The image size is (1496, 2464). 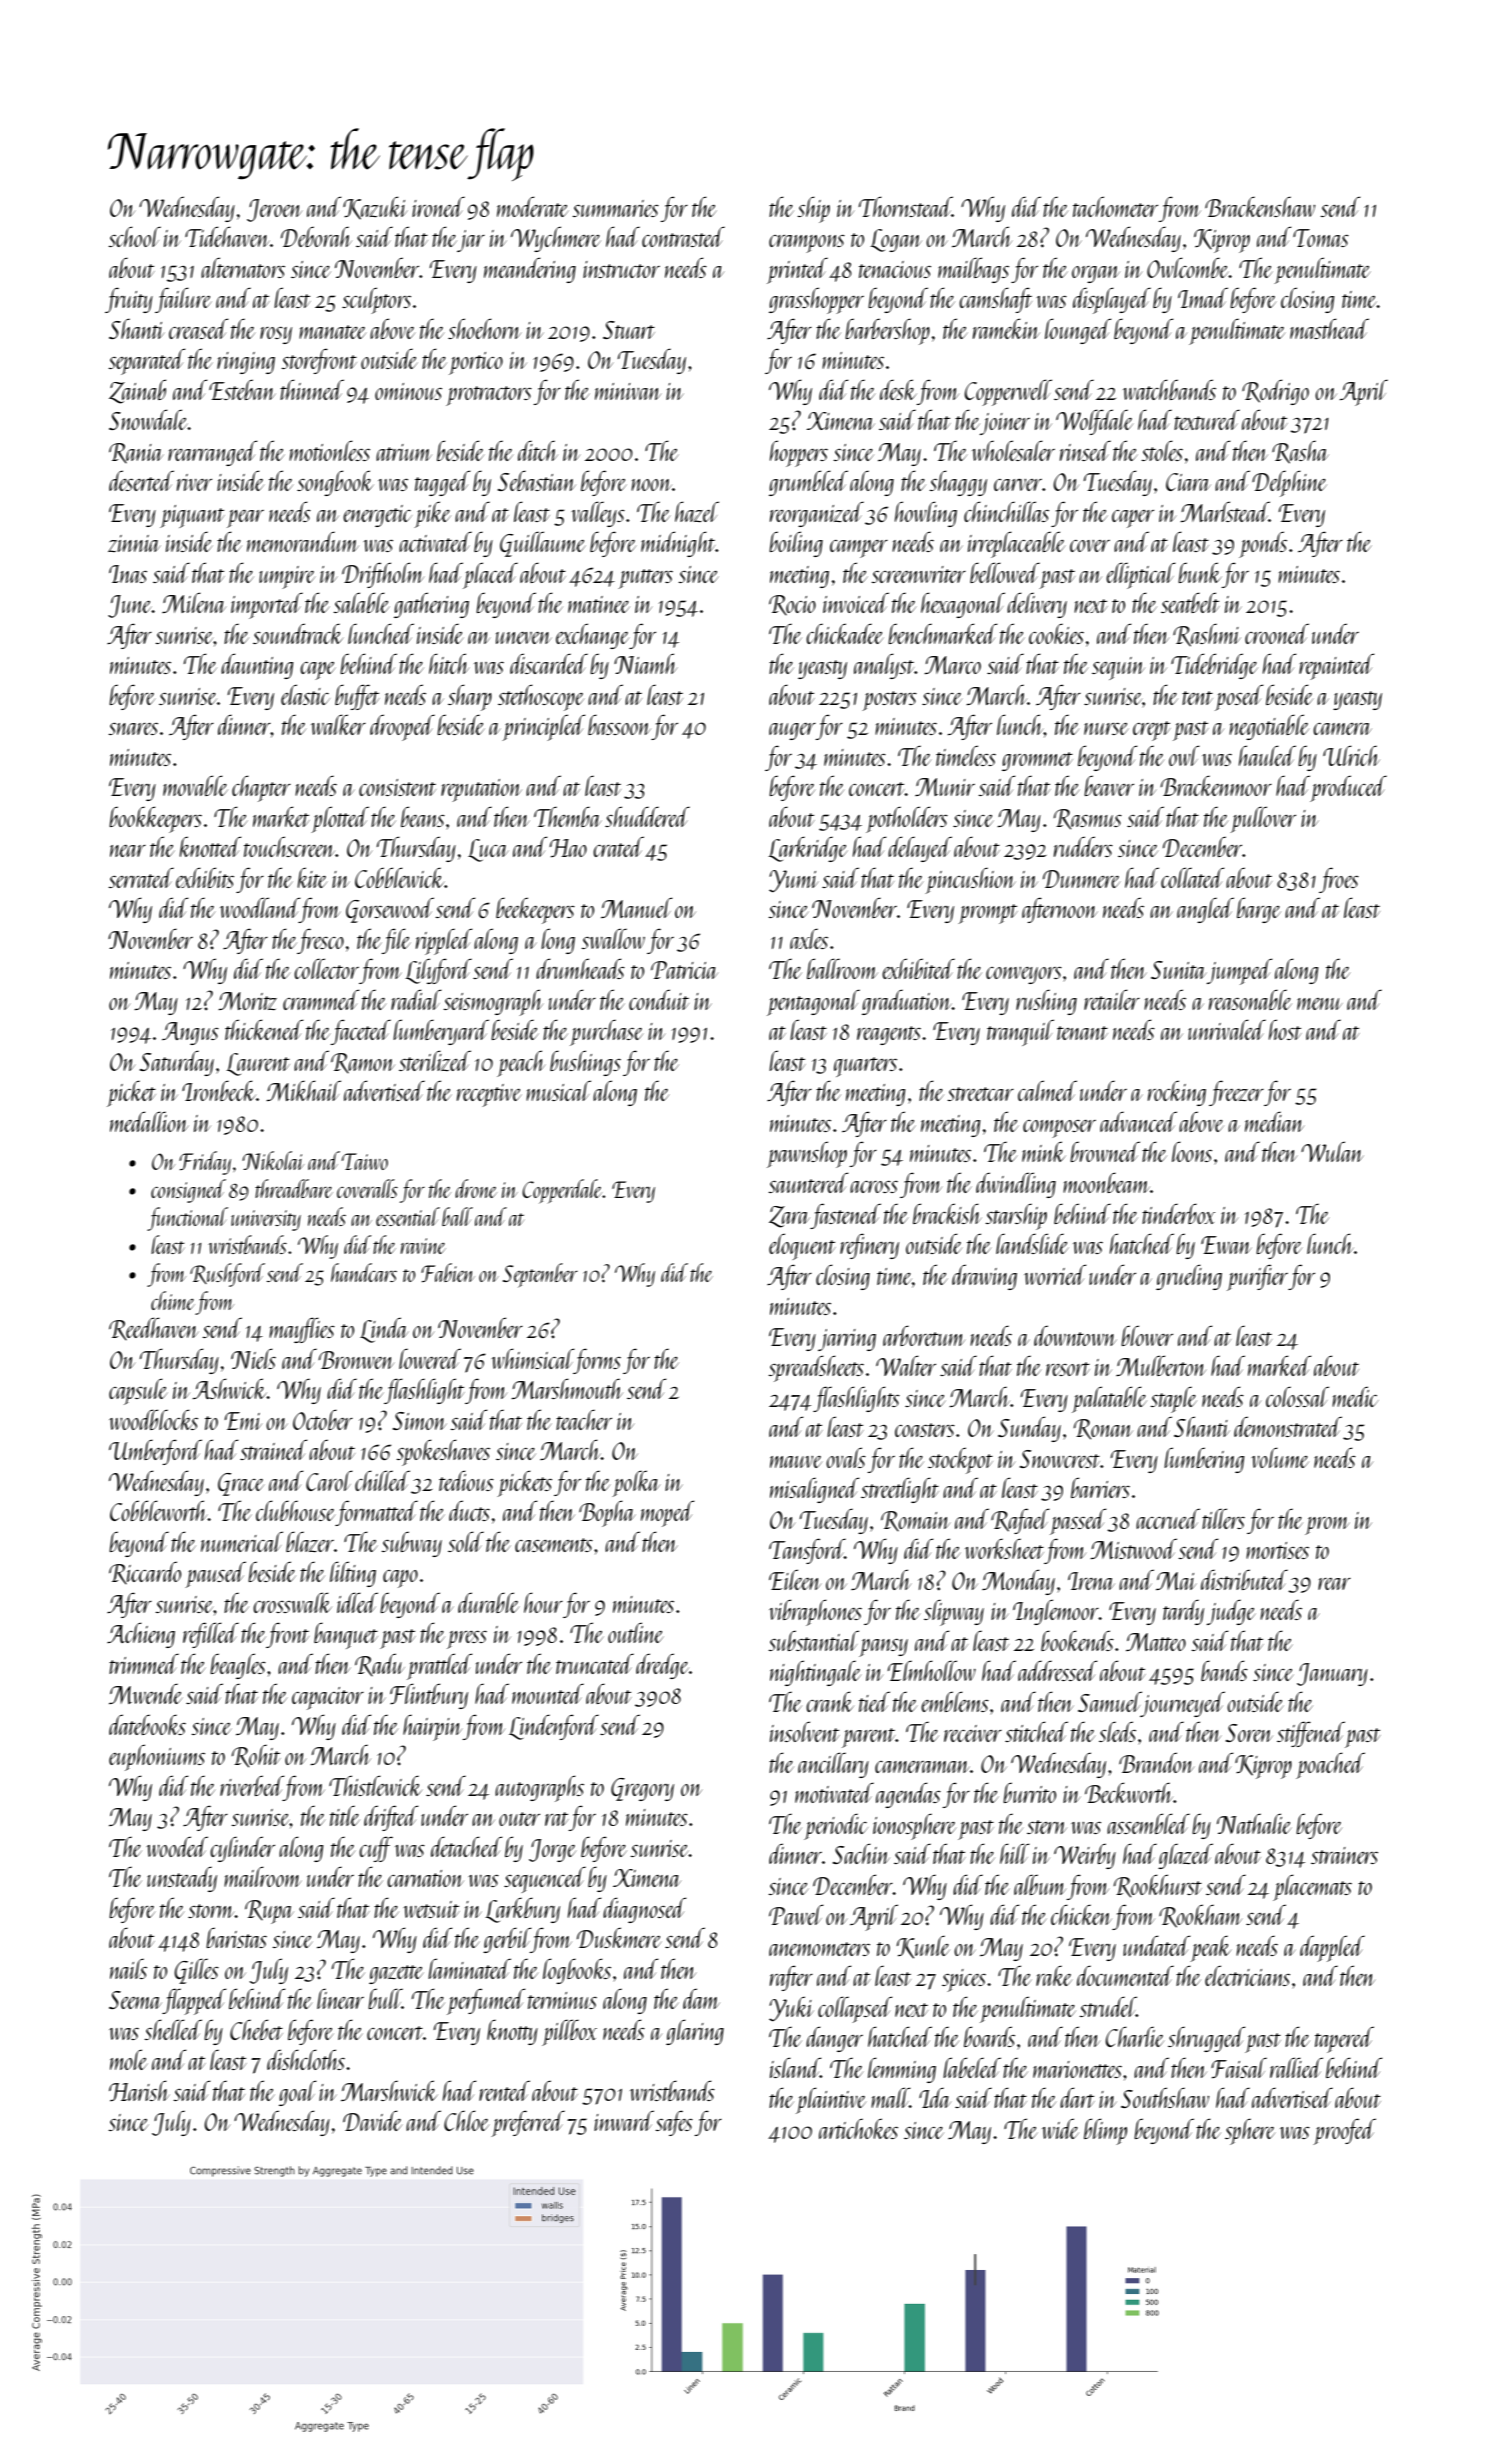 I want to click on dwindling, so click(x=1016, y=1185).
